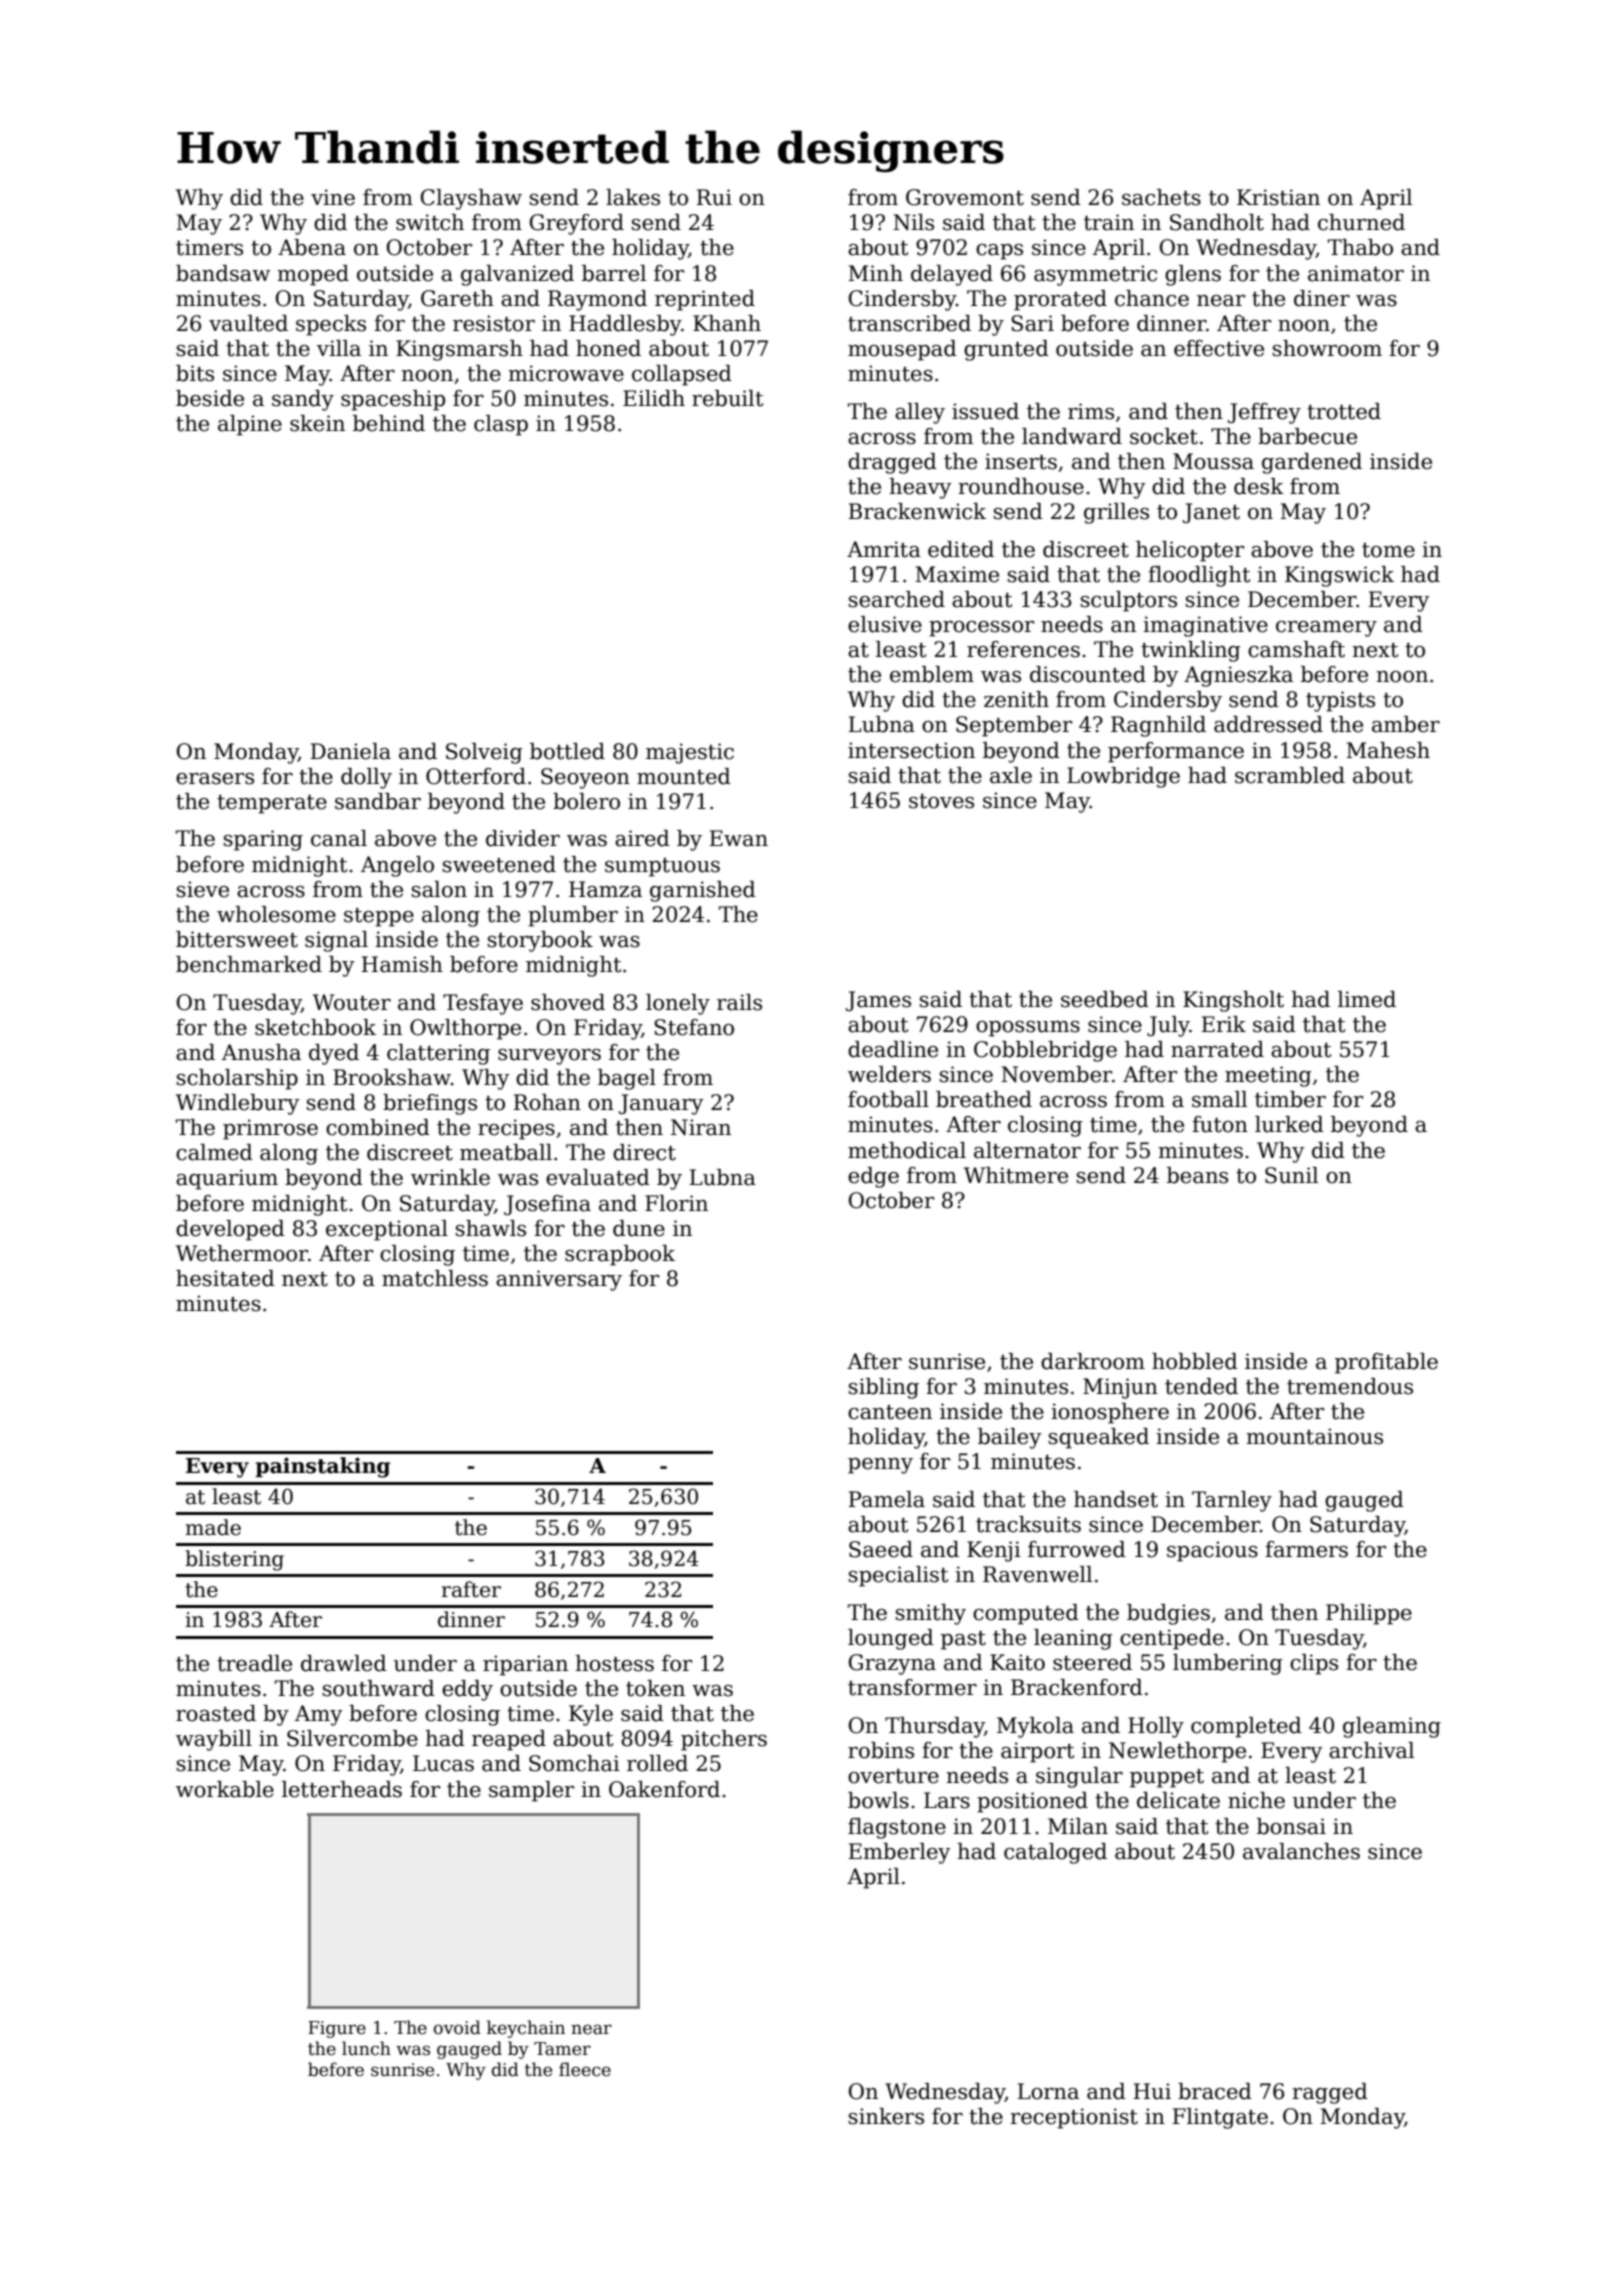 The height and width of the document is (2292, 1620). Describe the element at coordinates (1220, 2118) in the document. I see `Flintgate` at that location.
